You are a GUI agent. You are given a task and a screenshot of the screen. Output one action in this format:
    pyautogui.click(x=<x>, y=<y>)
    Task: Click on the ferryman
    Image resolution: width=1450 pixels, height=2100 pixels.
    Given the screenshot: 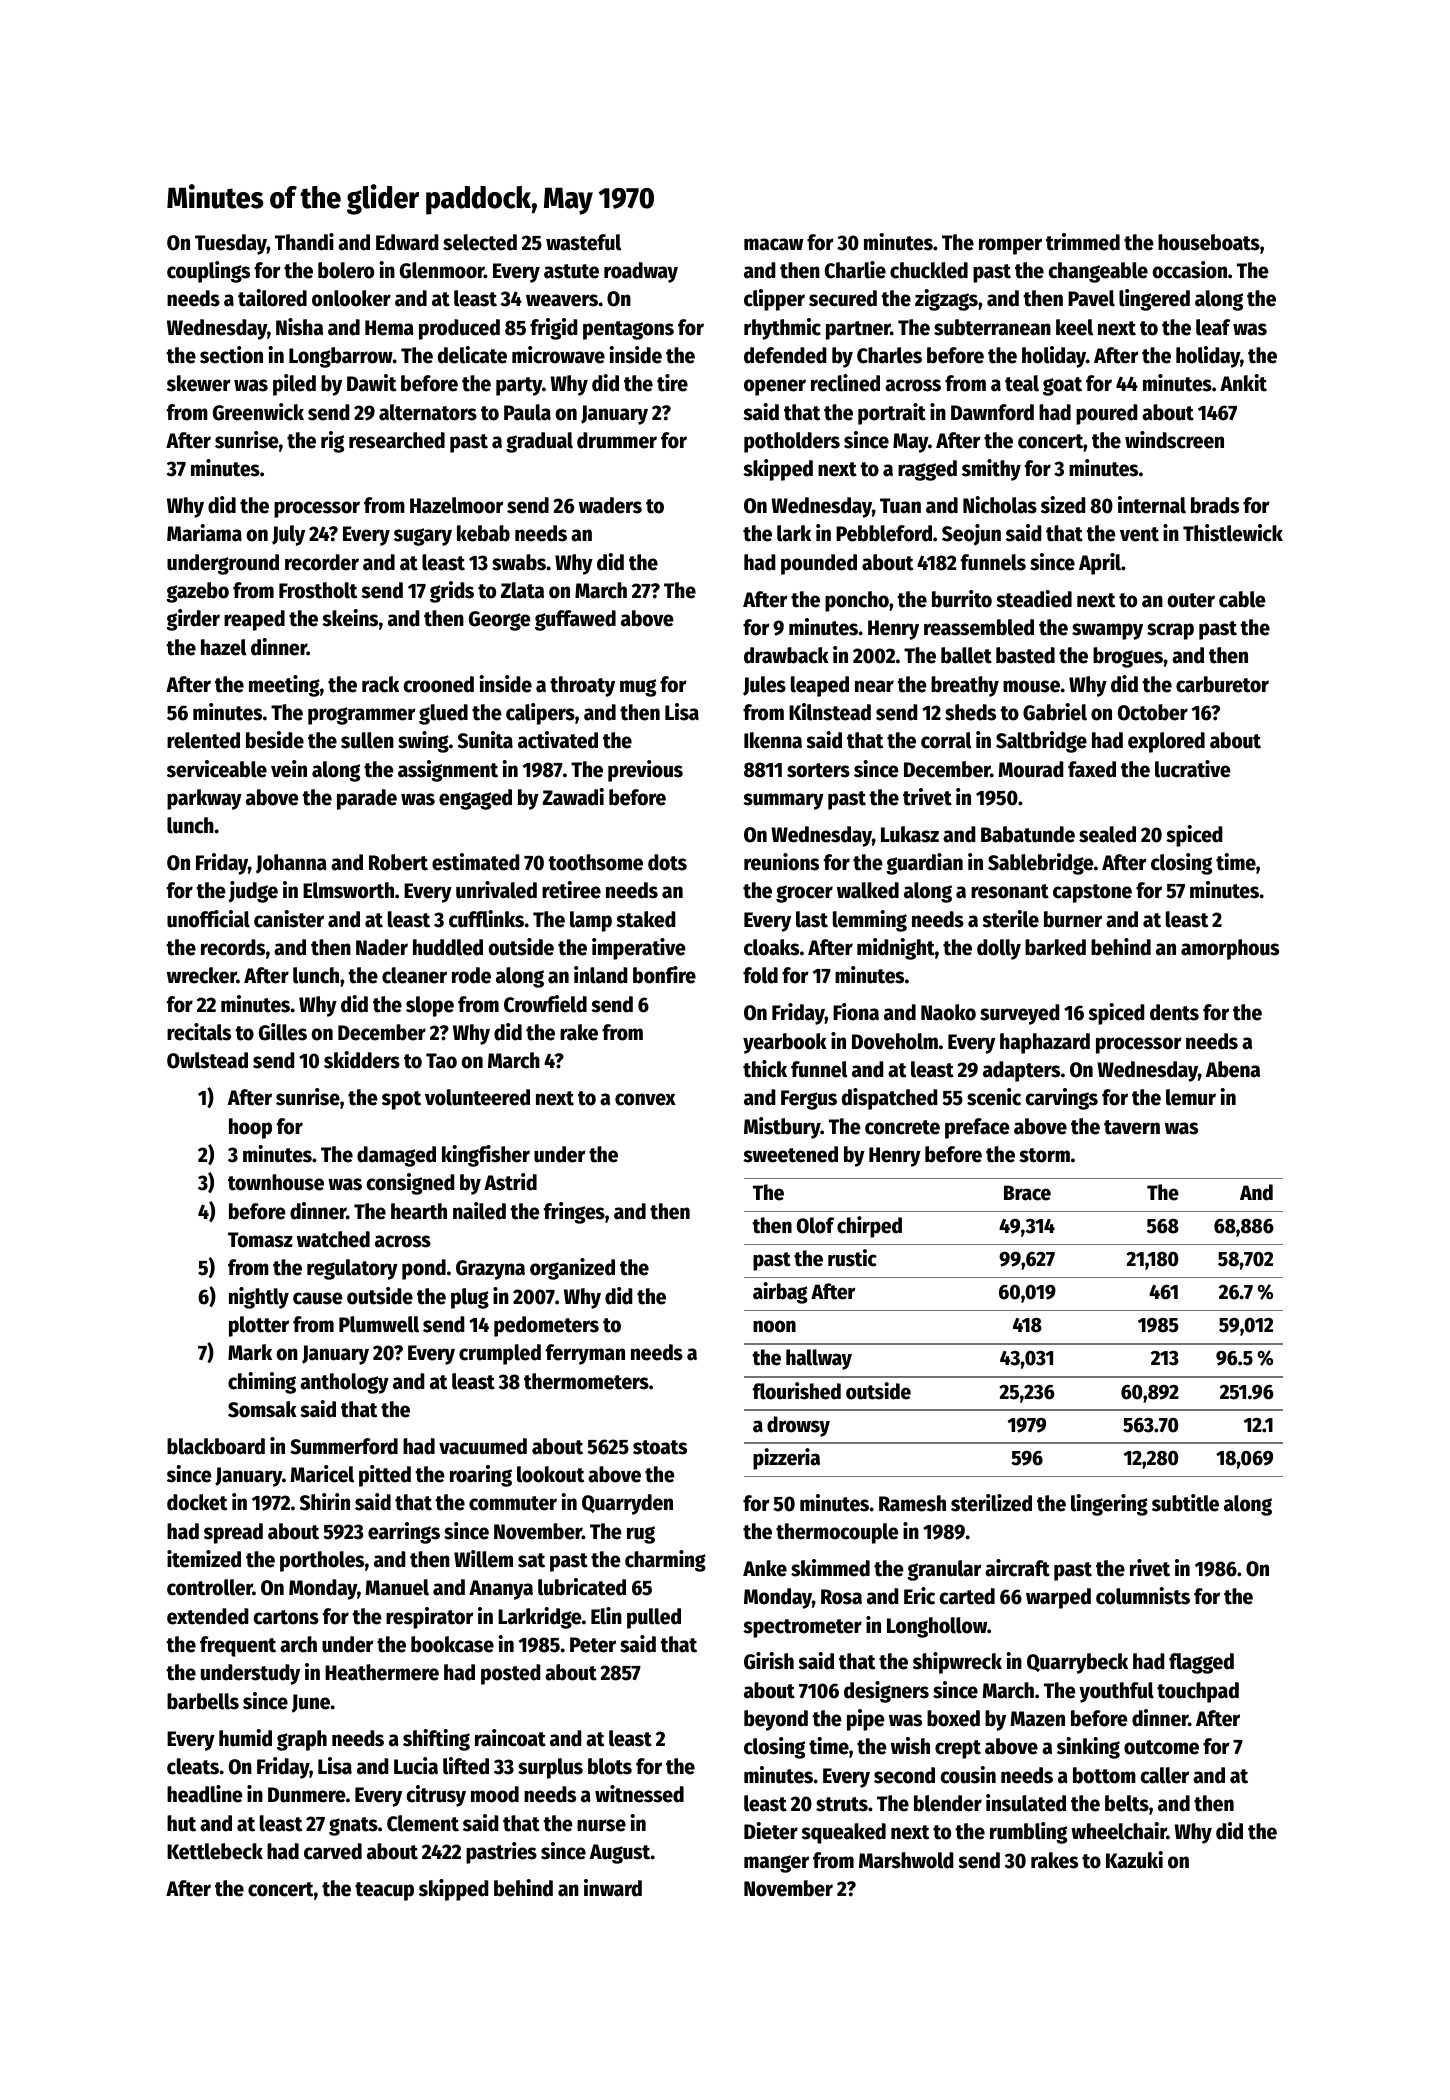 What is the action you would take?
    pyautogui.click(x=585, y=1354)
